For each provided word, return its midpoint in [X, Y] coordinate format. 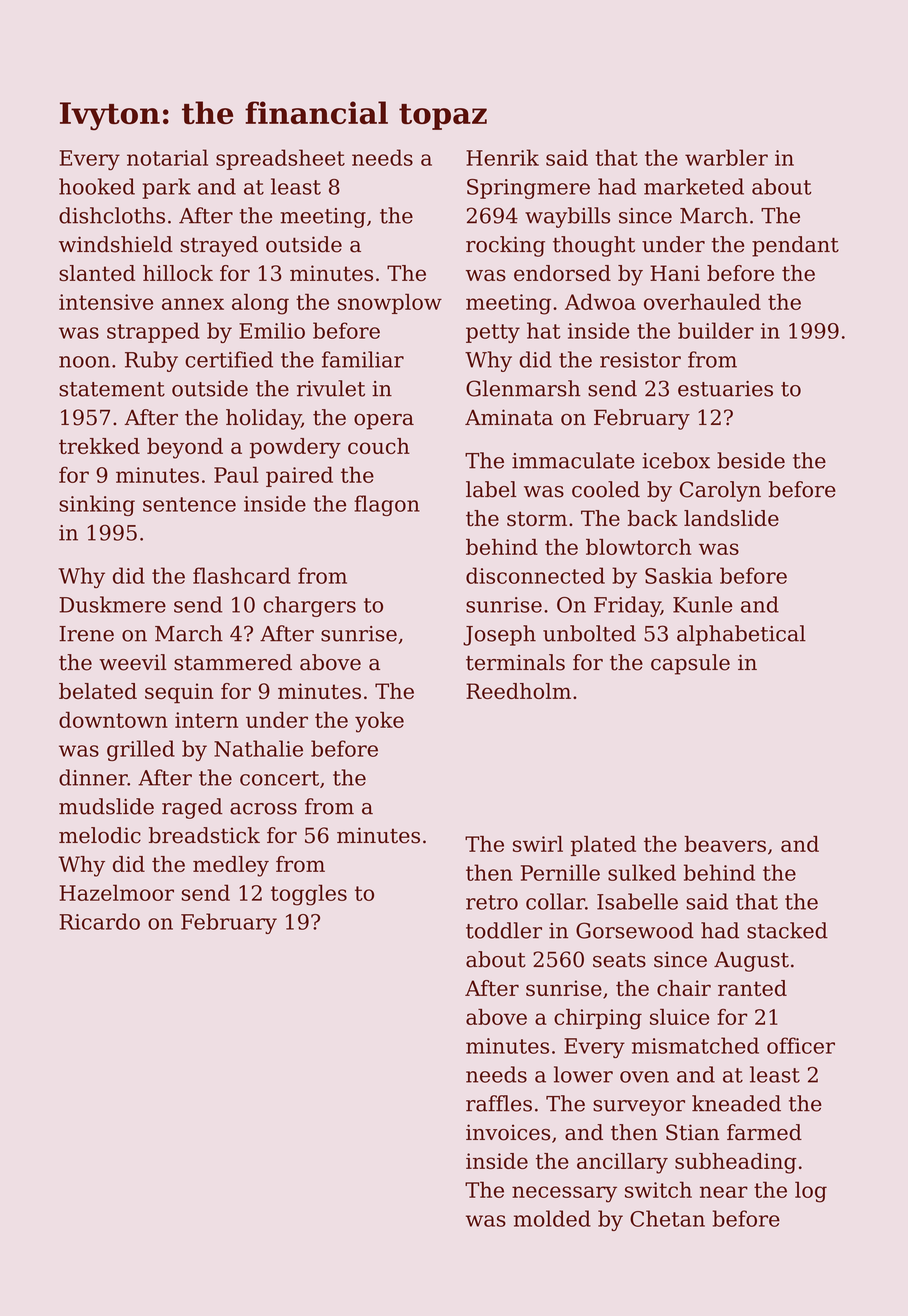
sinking [97, 505]
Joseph [499, 635]
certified [229, 359]
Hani [675, 273]
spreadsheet [280, 159]
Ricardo [99, 921]
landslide [731, 518]
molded [552, 1218]
